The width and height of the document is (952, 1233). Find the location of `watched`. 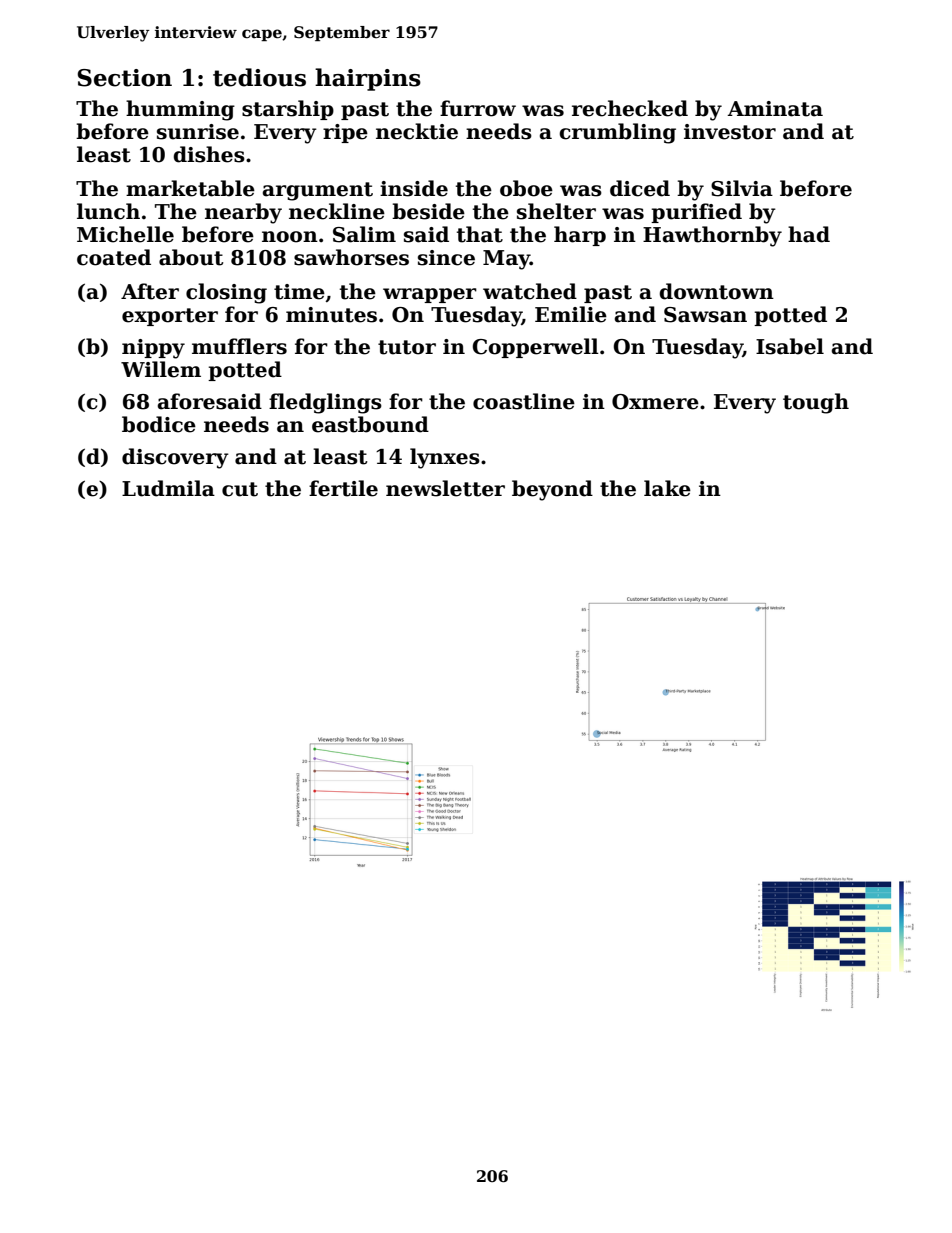

watched is located at coordinates (530, 291).
